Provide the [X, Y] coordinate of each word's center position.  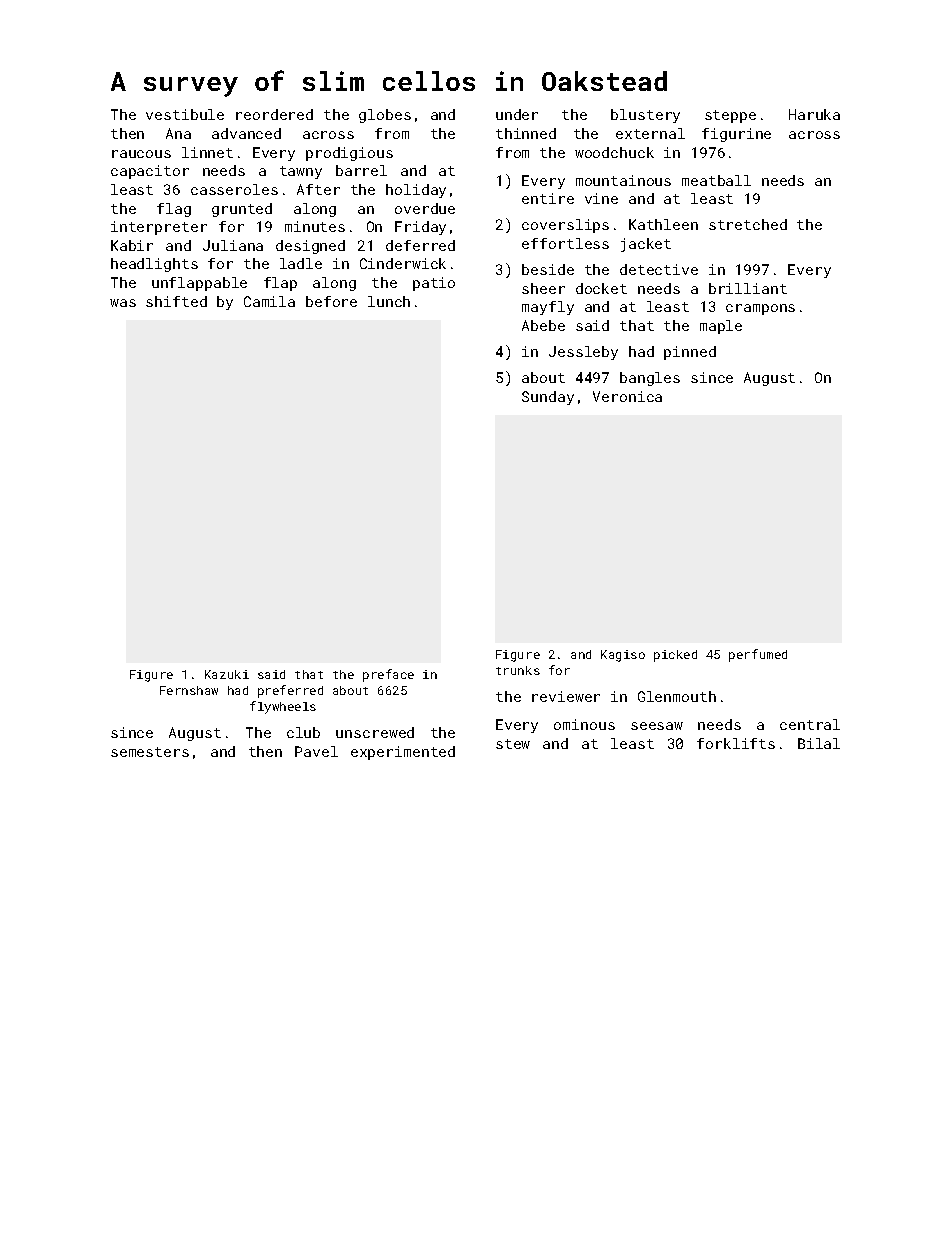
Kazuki [227, 674]
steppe [730, 116]
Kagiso [623, 656]
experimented [403, 753]
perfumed [758, 655]
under [517, 114]
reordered [274, 114]
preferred [290, 691]
